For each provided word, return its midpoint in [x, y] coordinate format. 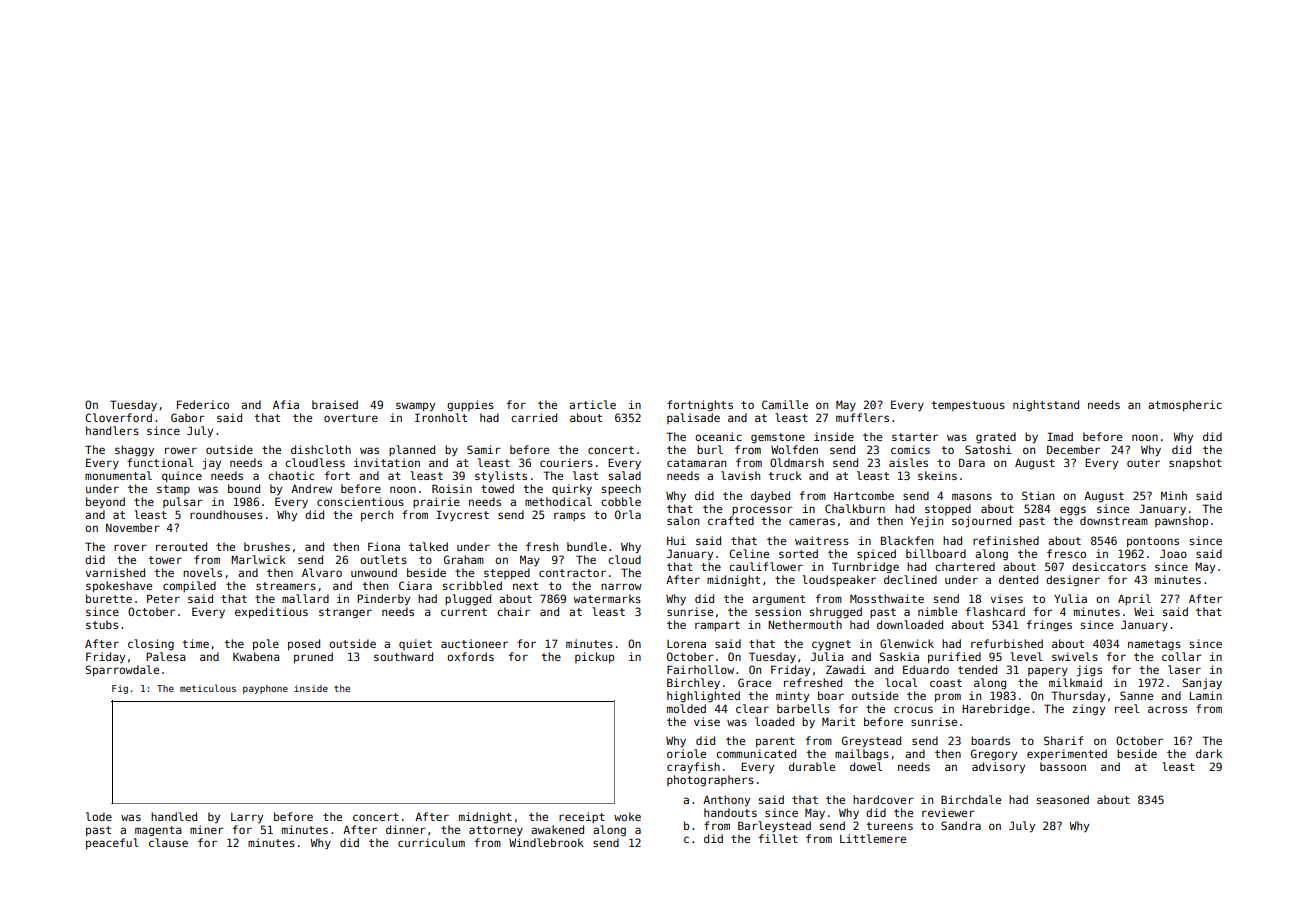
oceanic [718, 436]
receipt [582, 817]
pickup [594, 657]
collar [1182, 656]
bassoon [1063, 766]
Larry [247, 818]
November [133, 527]
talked [428, 546]
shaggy [134, 451]
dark [1209, 753]
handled [174, 816]
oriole [686, 753]
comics [910, 449]
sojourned [981, 522]
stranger [345, 613]
